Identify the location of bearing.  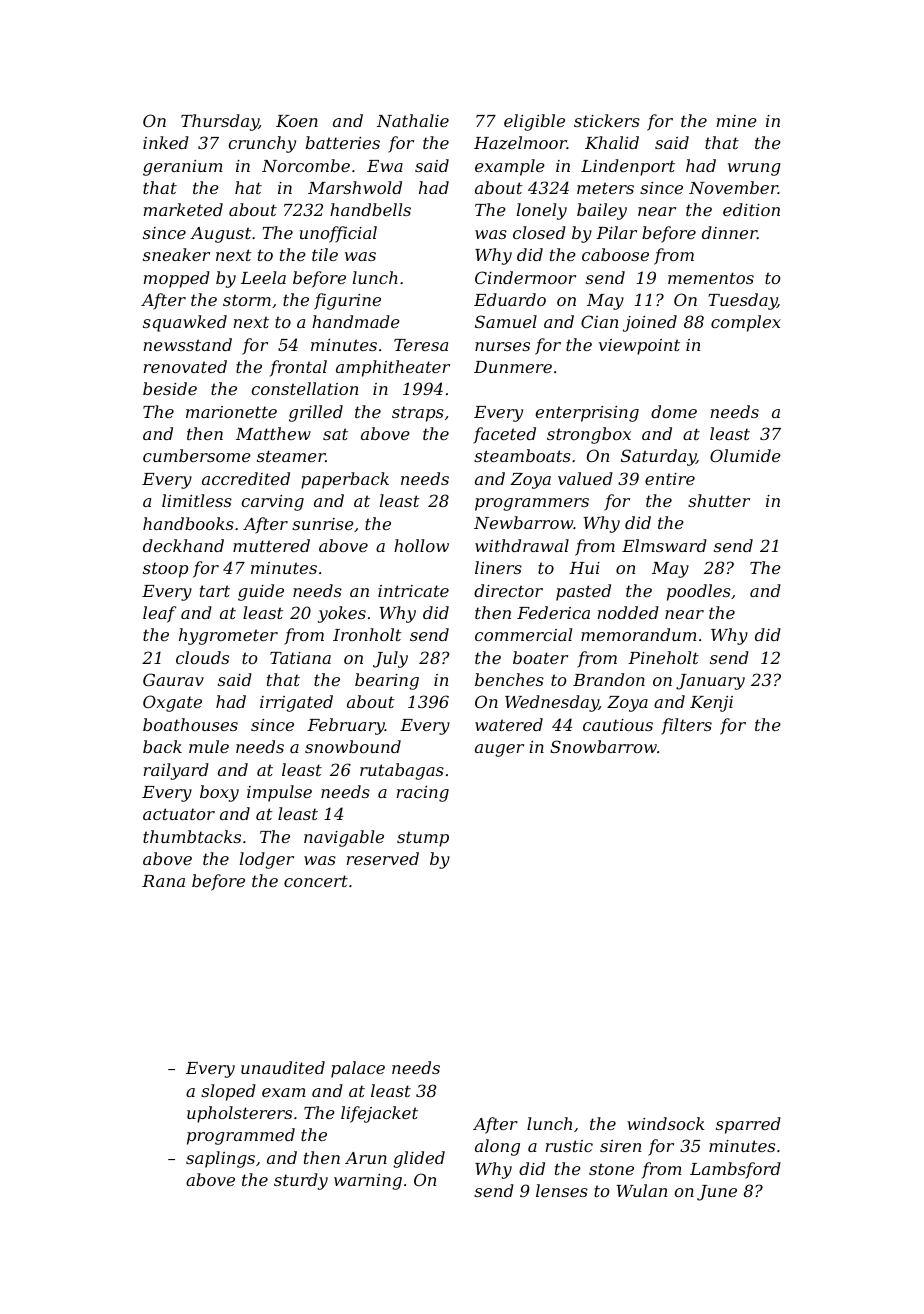
(387, 681).
